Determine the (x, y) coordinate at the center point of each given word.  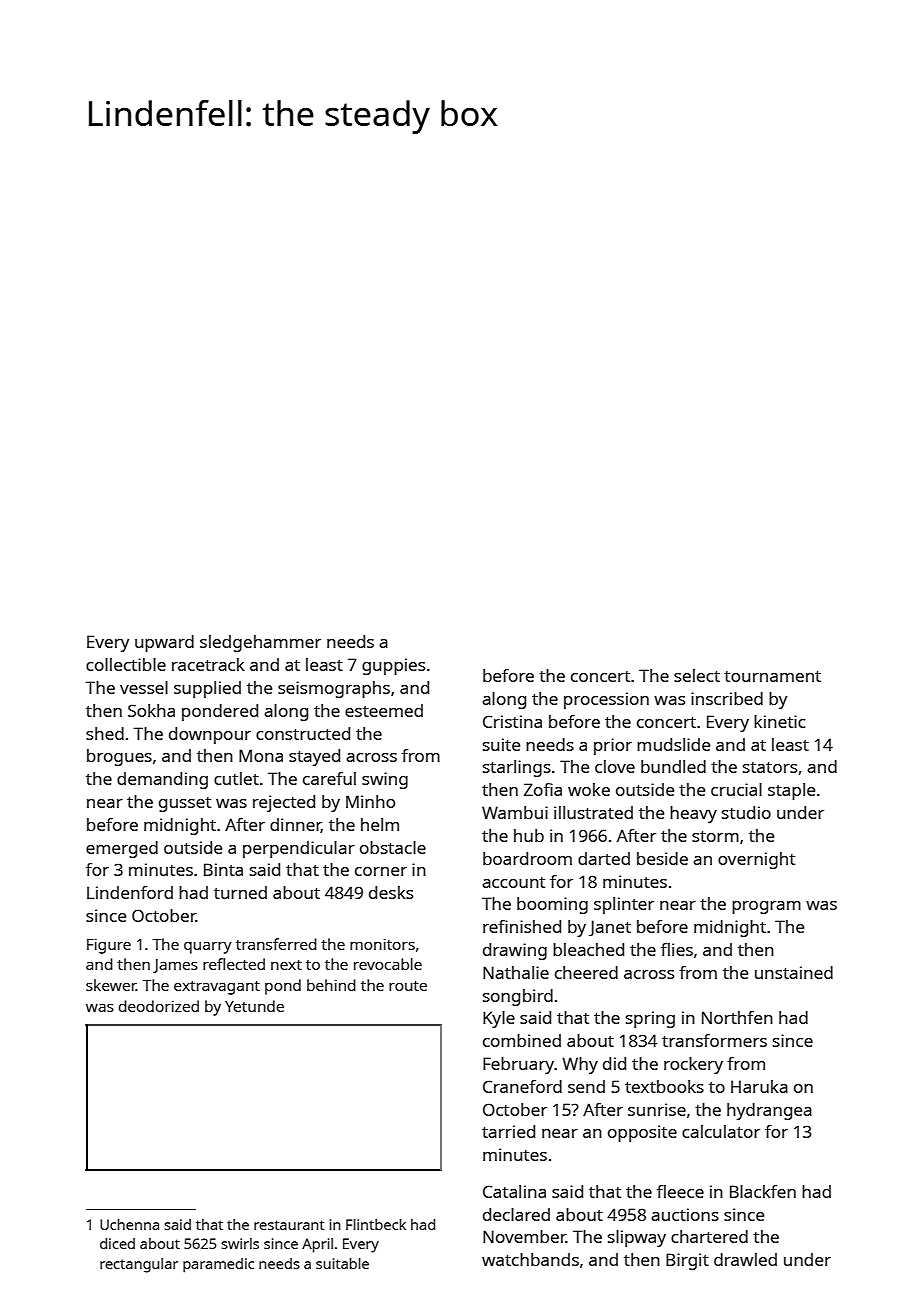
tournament (772, 676)
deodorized (159, 1006)
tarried (508, 1131)
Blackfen (763, 1191)
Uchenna (129, 1224)
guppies (393, 666)
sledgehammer (260, 643)
